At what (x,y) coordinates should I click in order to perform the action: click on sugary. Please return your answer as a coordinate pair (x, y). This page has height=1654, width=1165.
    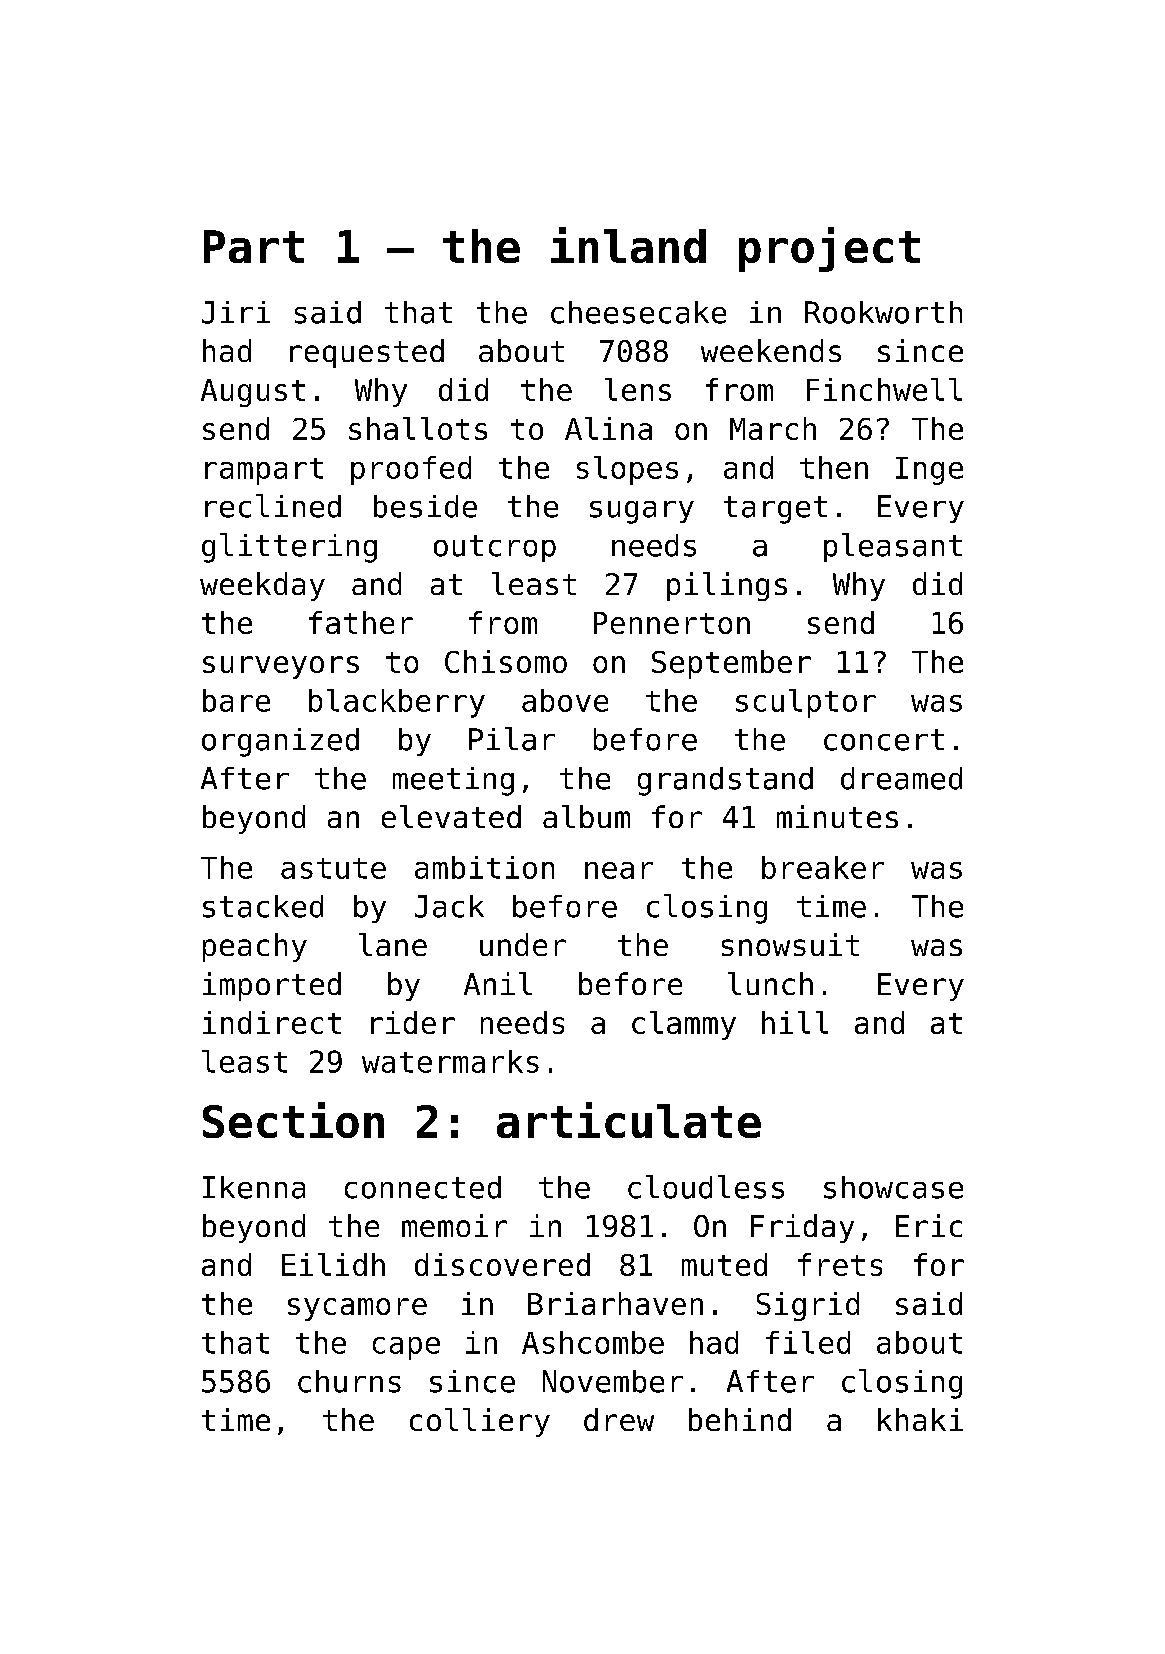
    Looking at the image, I should click on (642, 512).
